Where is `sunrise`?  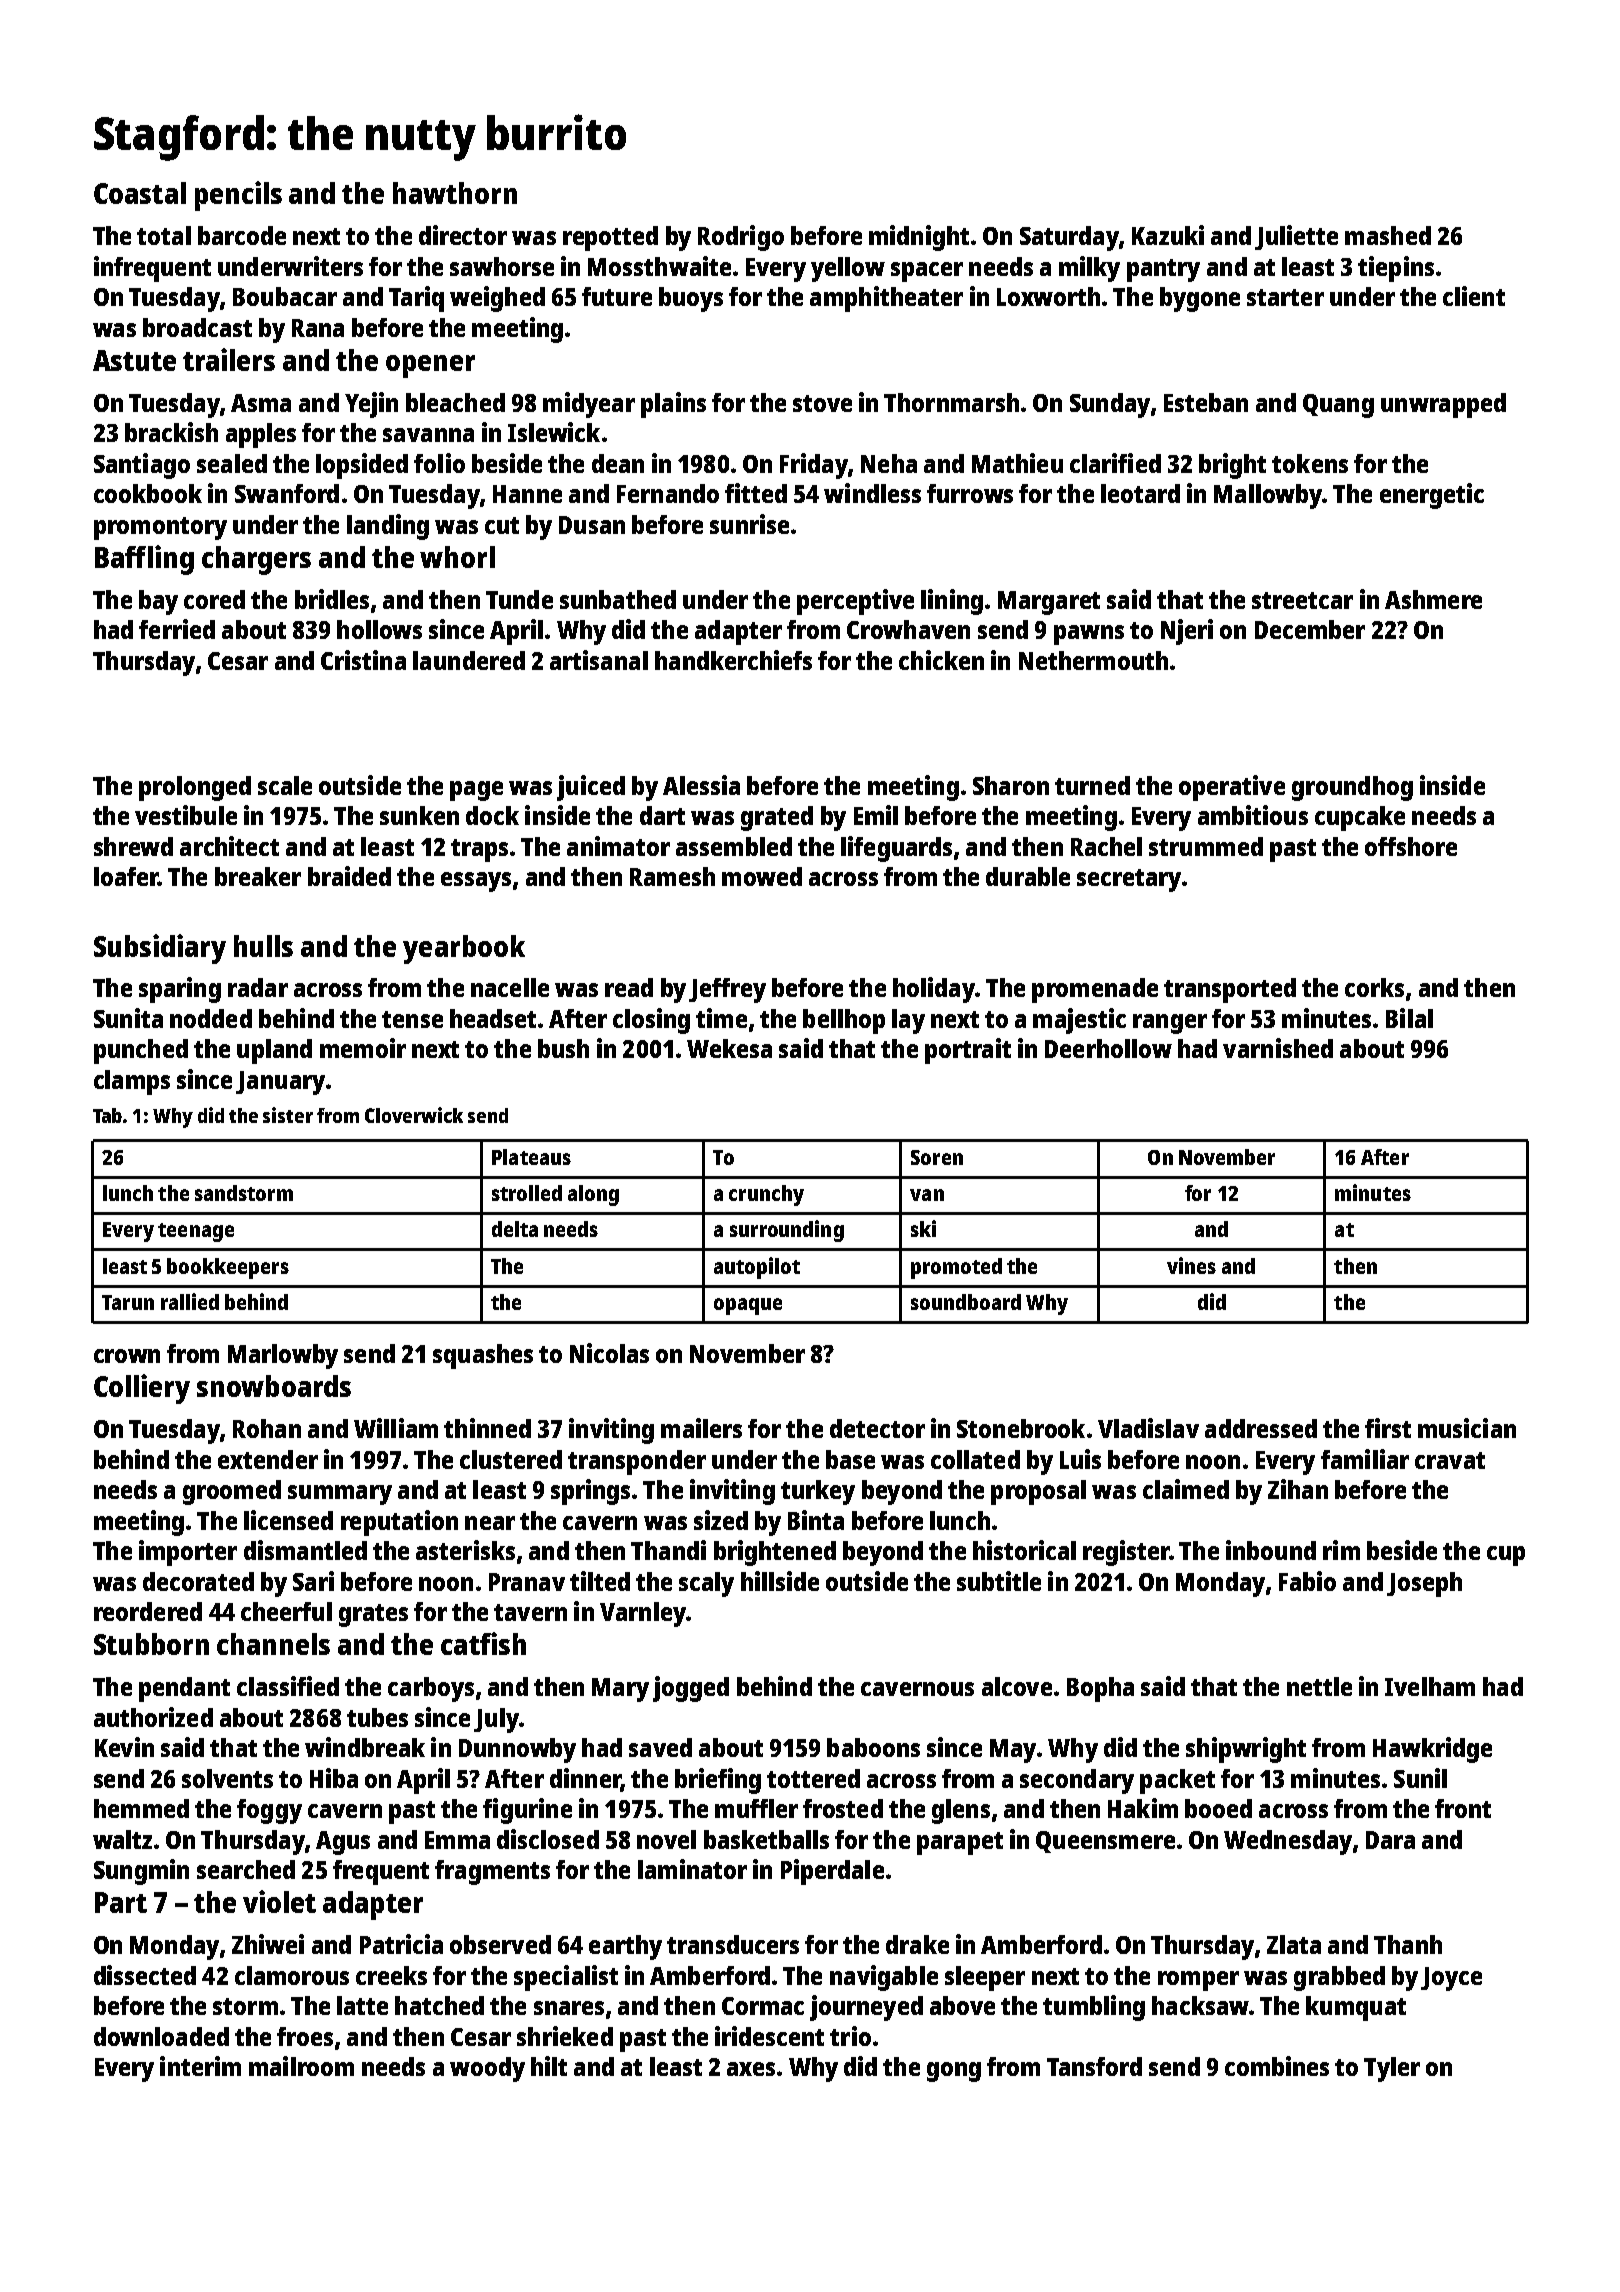 sunrise is located at coordinates (749, 524).
